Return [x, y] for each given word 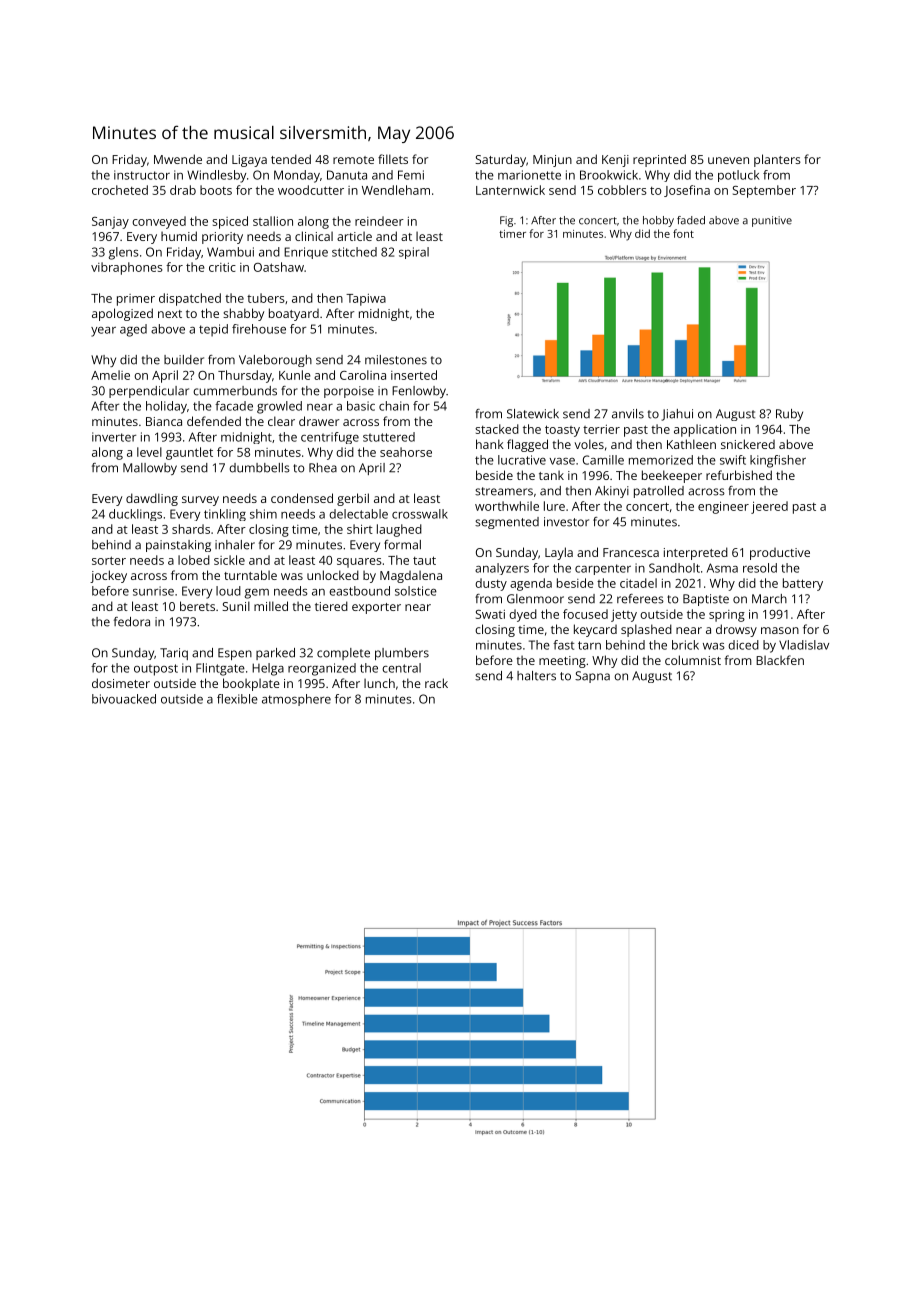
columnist [693, 660]
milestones [396, 360]
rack [436, 683]
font [683, 233]
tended [291, 159]
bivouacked [124, 699]
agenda [531, 584]
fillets [393, 159]
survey [200, 501]
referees [640, 599]
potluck [738, 176]
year [103, 332]
